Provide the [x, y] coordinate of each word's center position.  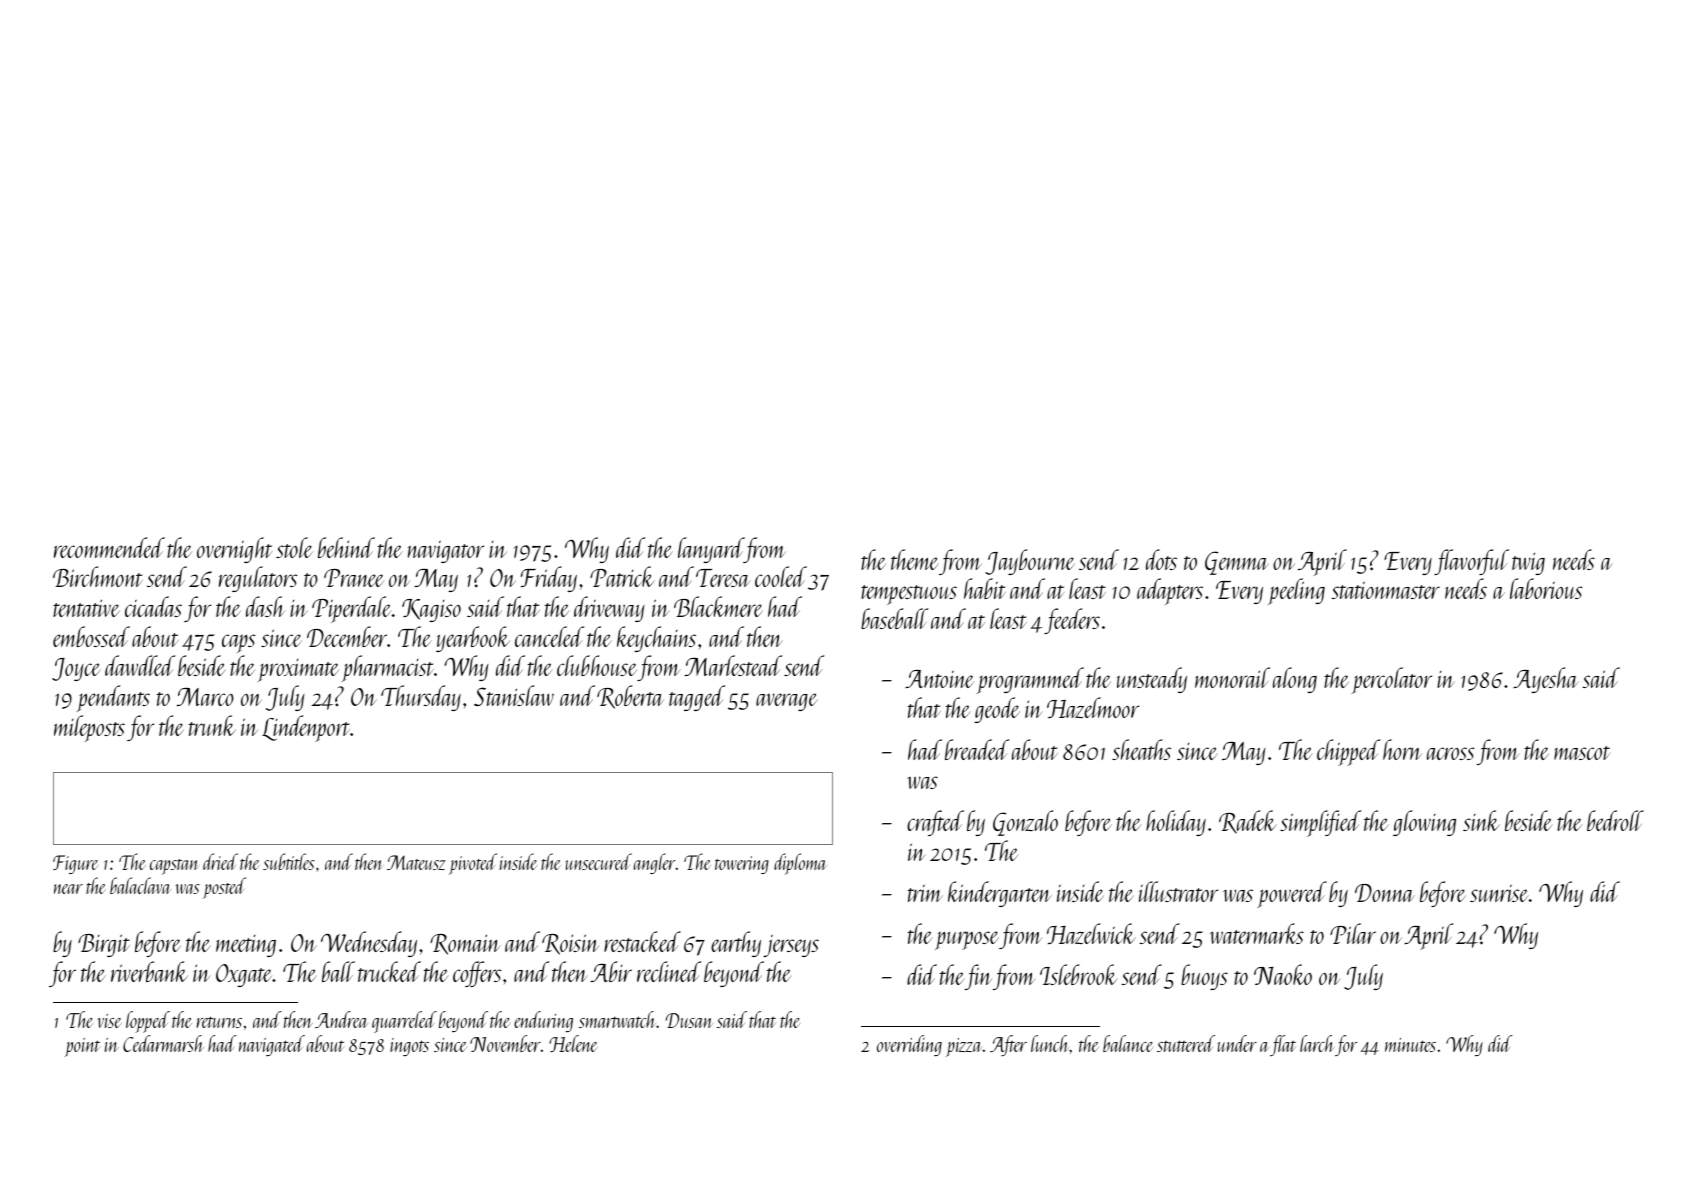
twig [1528, 563]
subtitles [289, 861]
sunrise [1499, 893]
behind [346, 547]
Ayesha [1546, 680]
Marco [205, 697]
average [787, 702]
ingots [409, 1047]
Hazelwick [1091, 933]
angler [655, 863]
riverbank [149, 971]
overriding [909, 1045]
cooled [781, 576]
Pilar [1353, 933]
